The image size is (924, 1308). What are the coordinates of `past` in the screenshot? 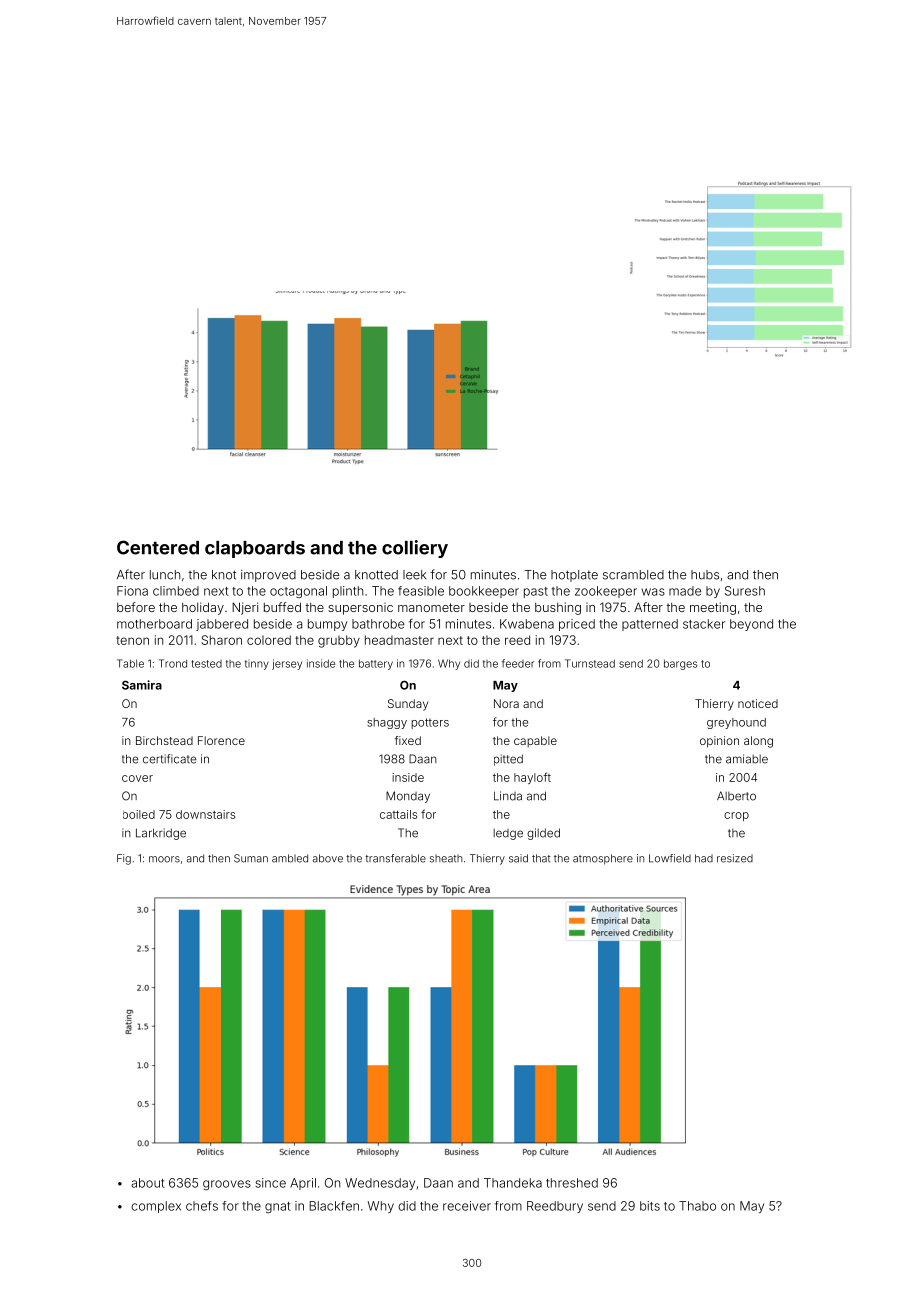 It's located at (536, 592).
